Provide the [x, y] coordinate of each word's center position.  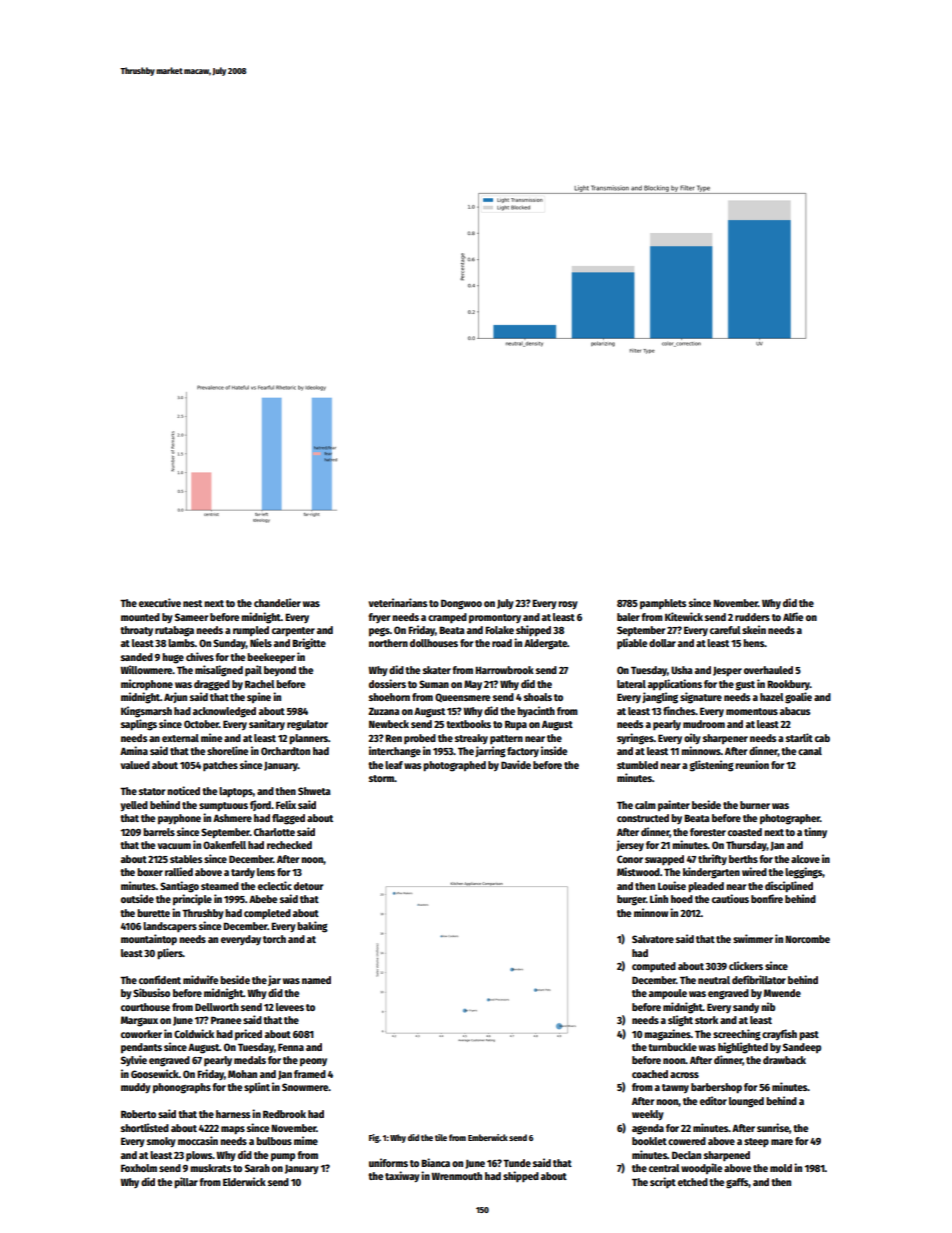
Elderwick [244, 1181]
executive [160, 602]
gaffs [737, 1183]
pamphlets [663, 604]
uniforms [388, 1162]
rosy [568, 605]
